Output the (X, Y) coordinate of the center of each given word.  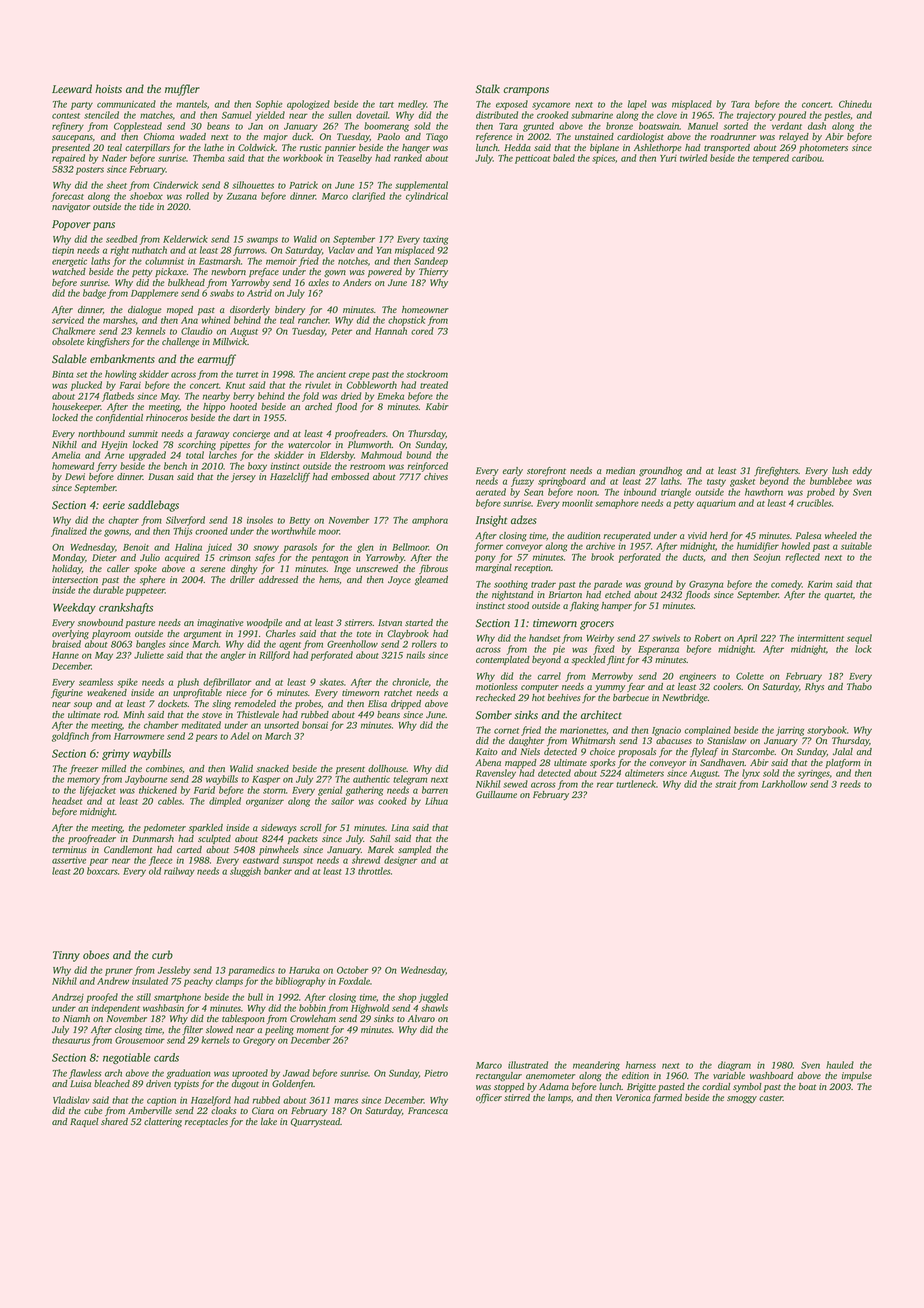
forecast (67, 197)
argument (202, 635)
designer (401, 861)
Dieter (104, 557)
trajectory (756, 116)
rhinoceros (167, 417)
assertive (69, 860)
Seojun (766, 558)
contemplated (503, 660)
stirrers (358, 622)
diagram (734, 1066)
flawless (85, 1074)
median (620, 470)
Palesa (808, 535)
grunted (538, 127)
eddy (862, 471)
